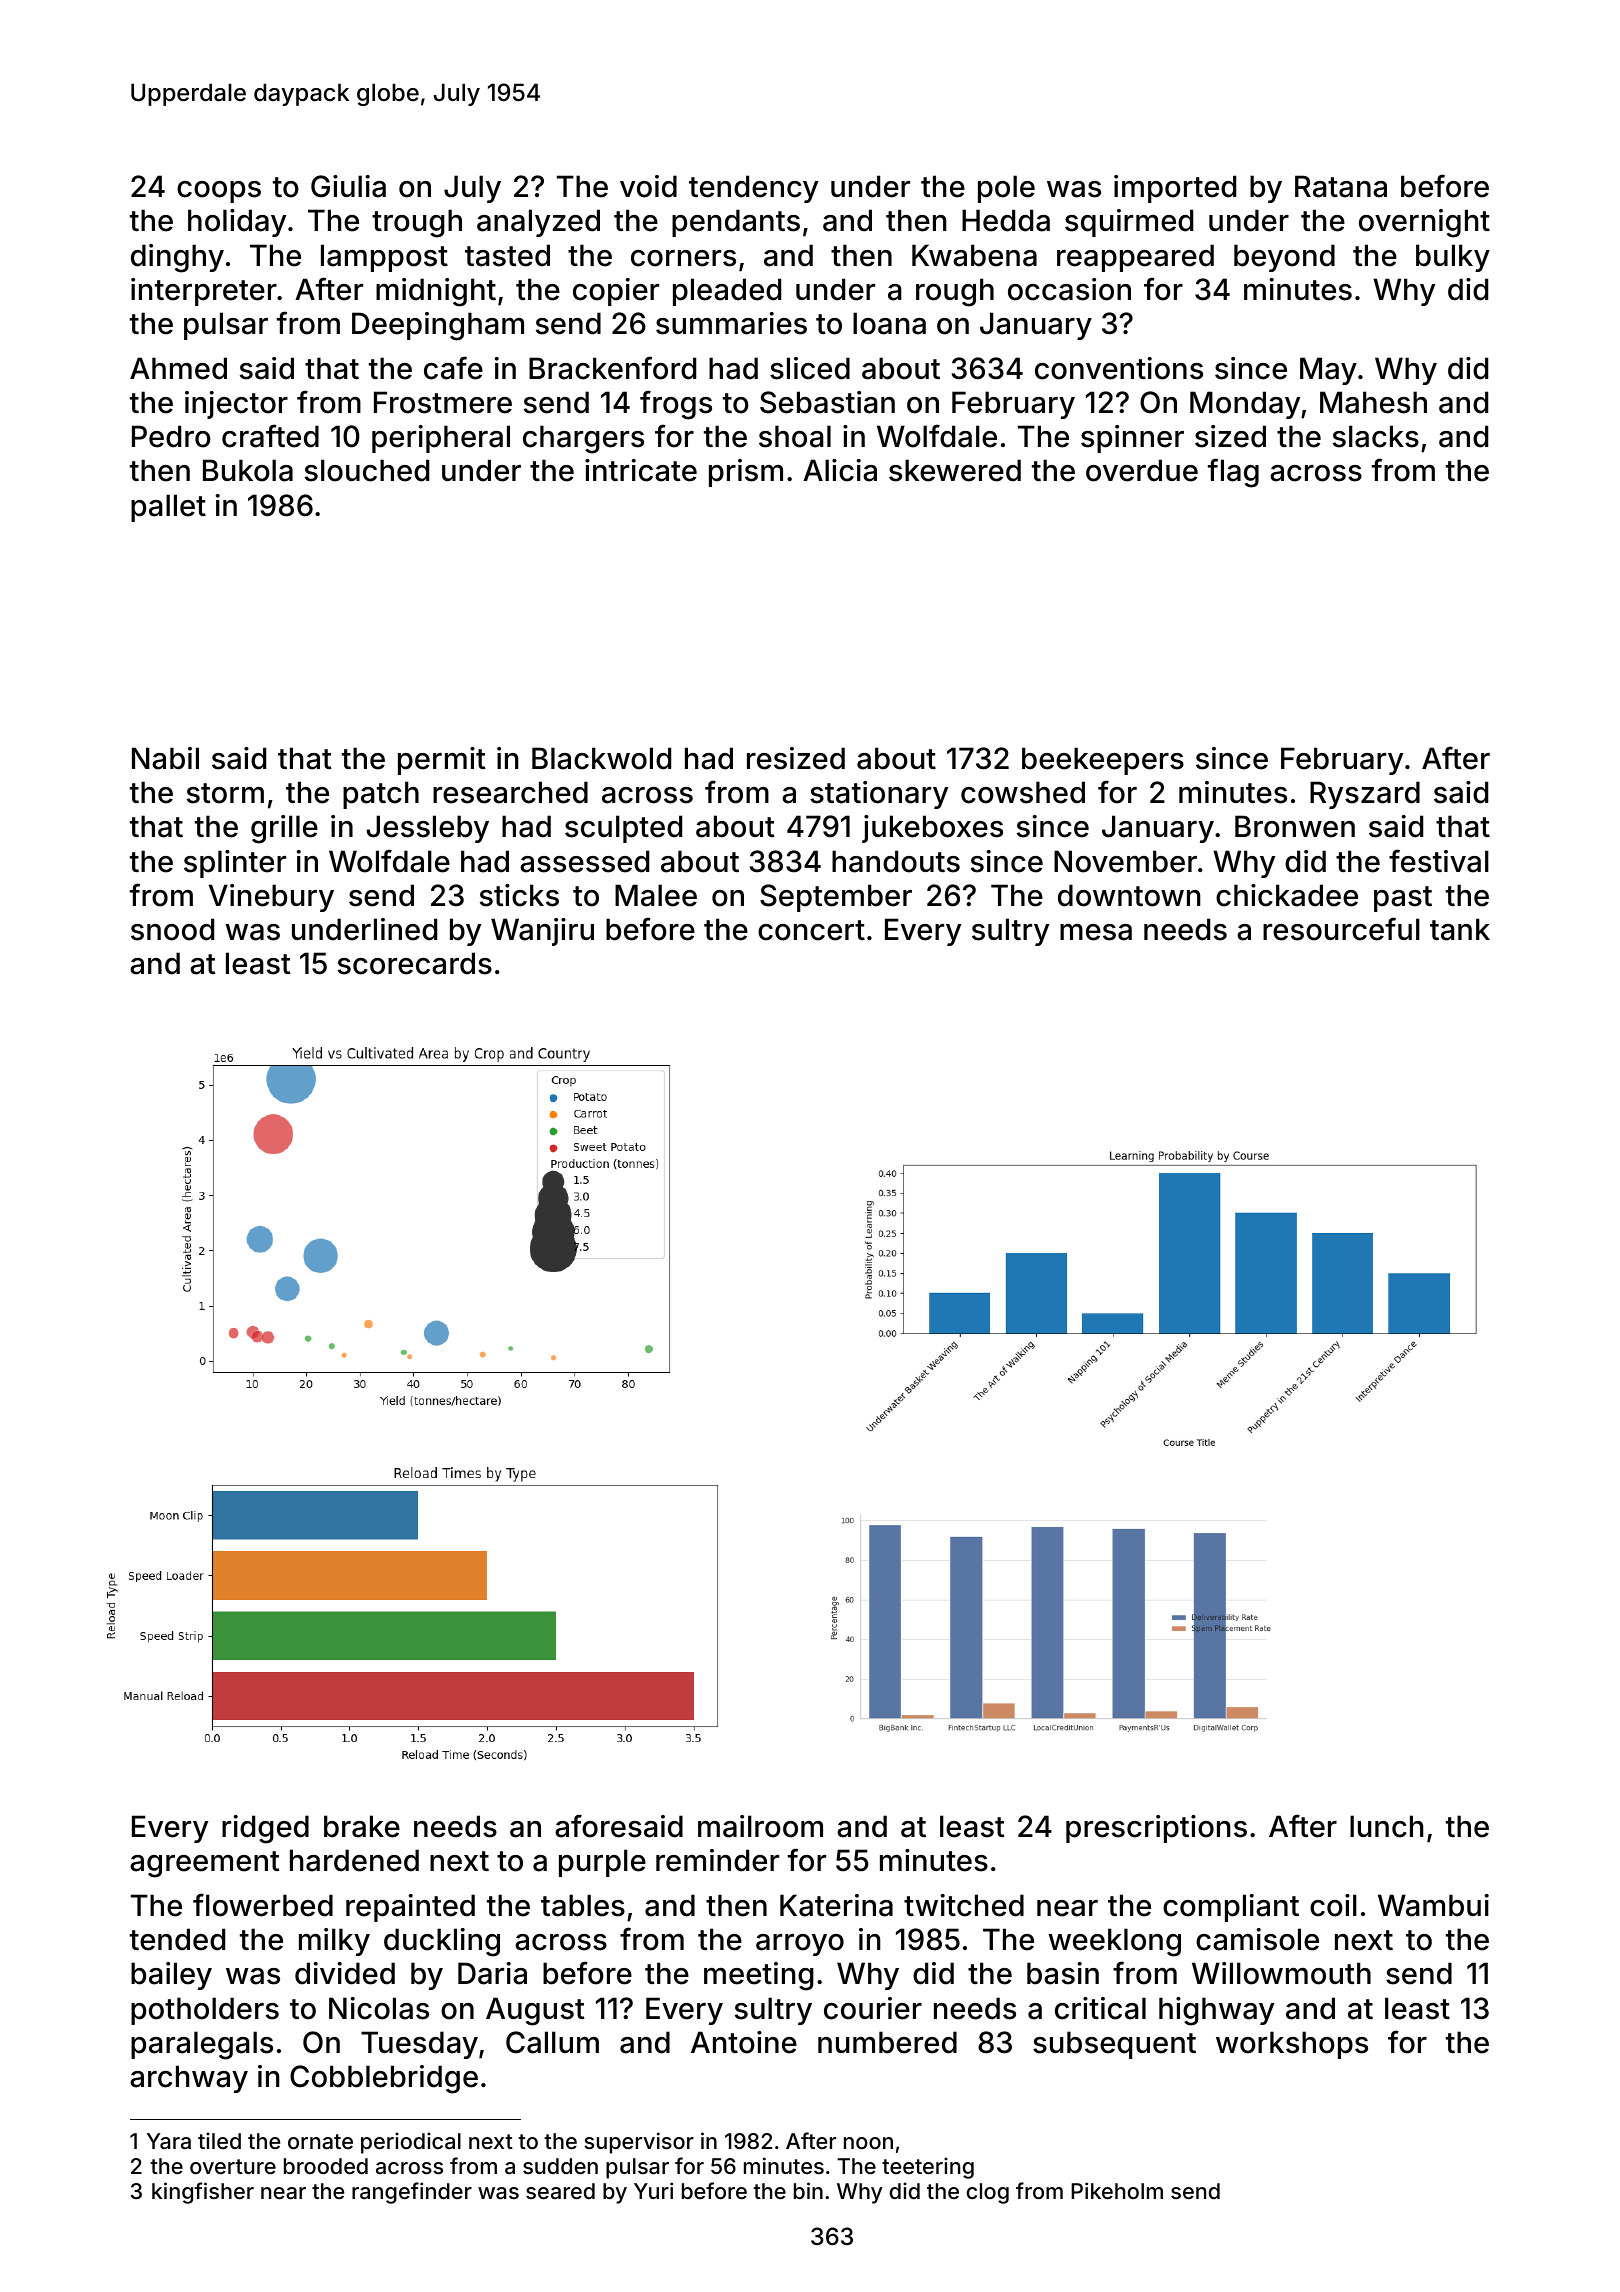 Image resolution: width=1620 pixels, height=2292 pixels. What do you see at coordinates (964, 1905) in the screenshot?
I see `twitched` at bounding box center [964, 1905].
